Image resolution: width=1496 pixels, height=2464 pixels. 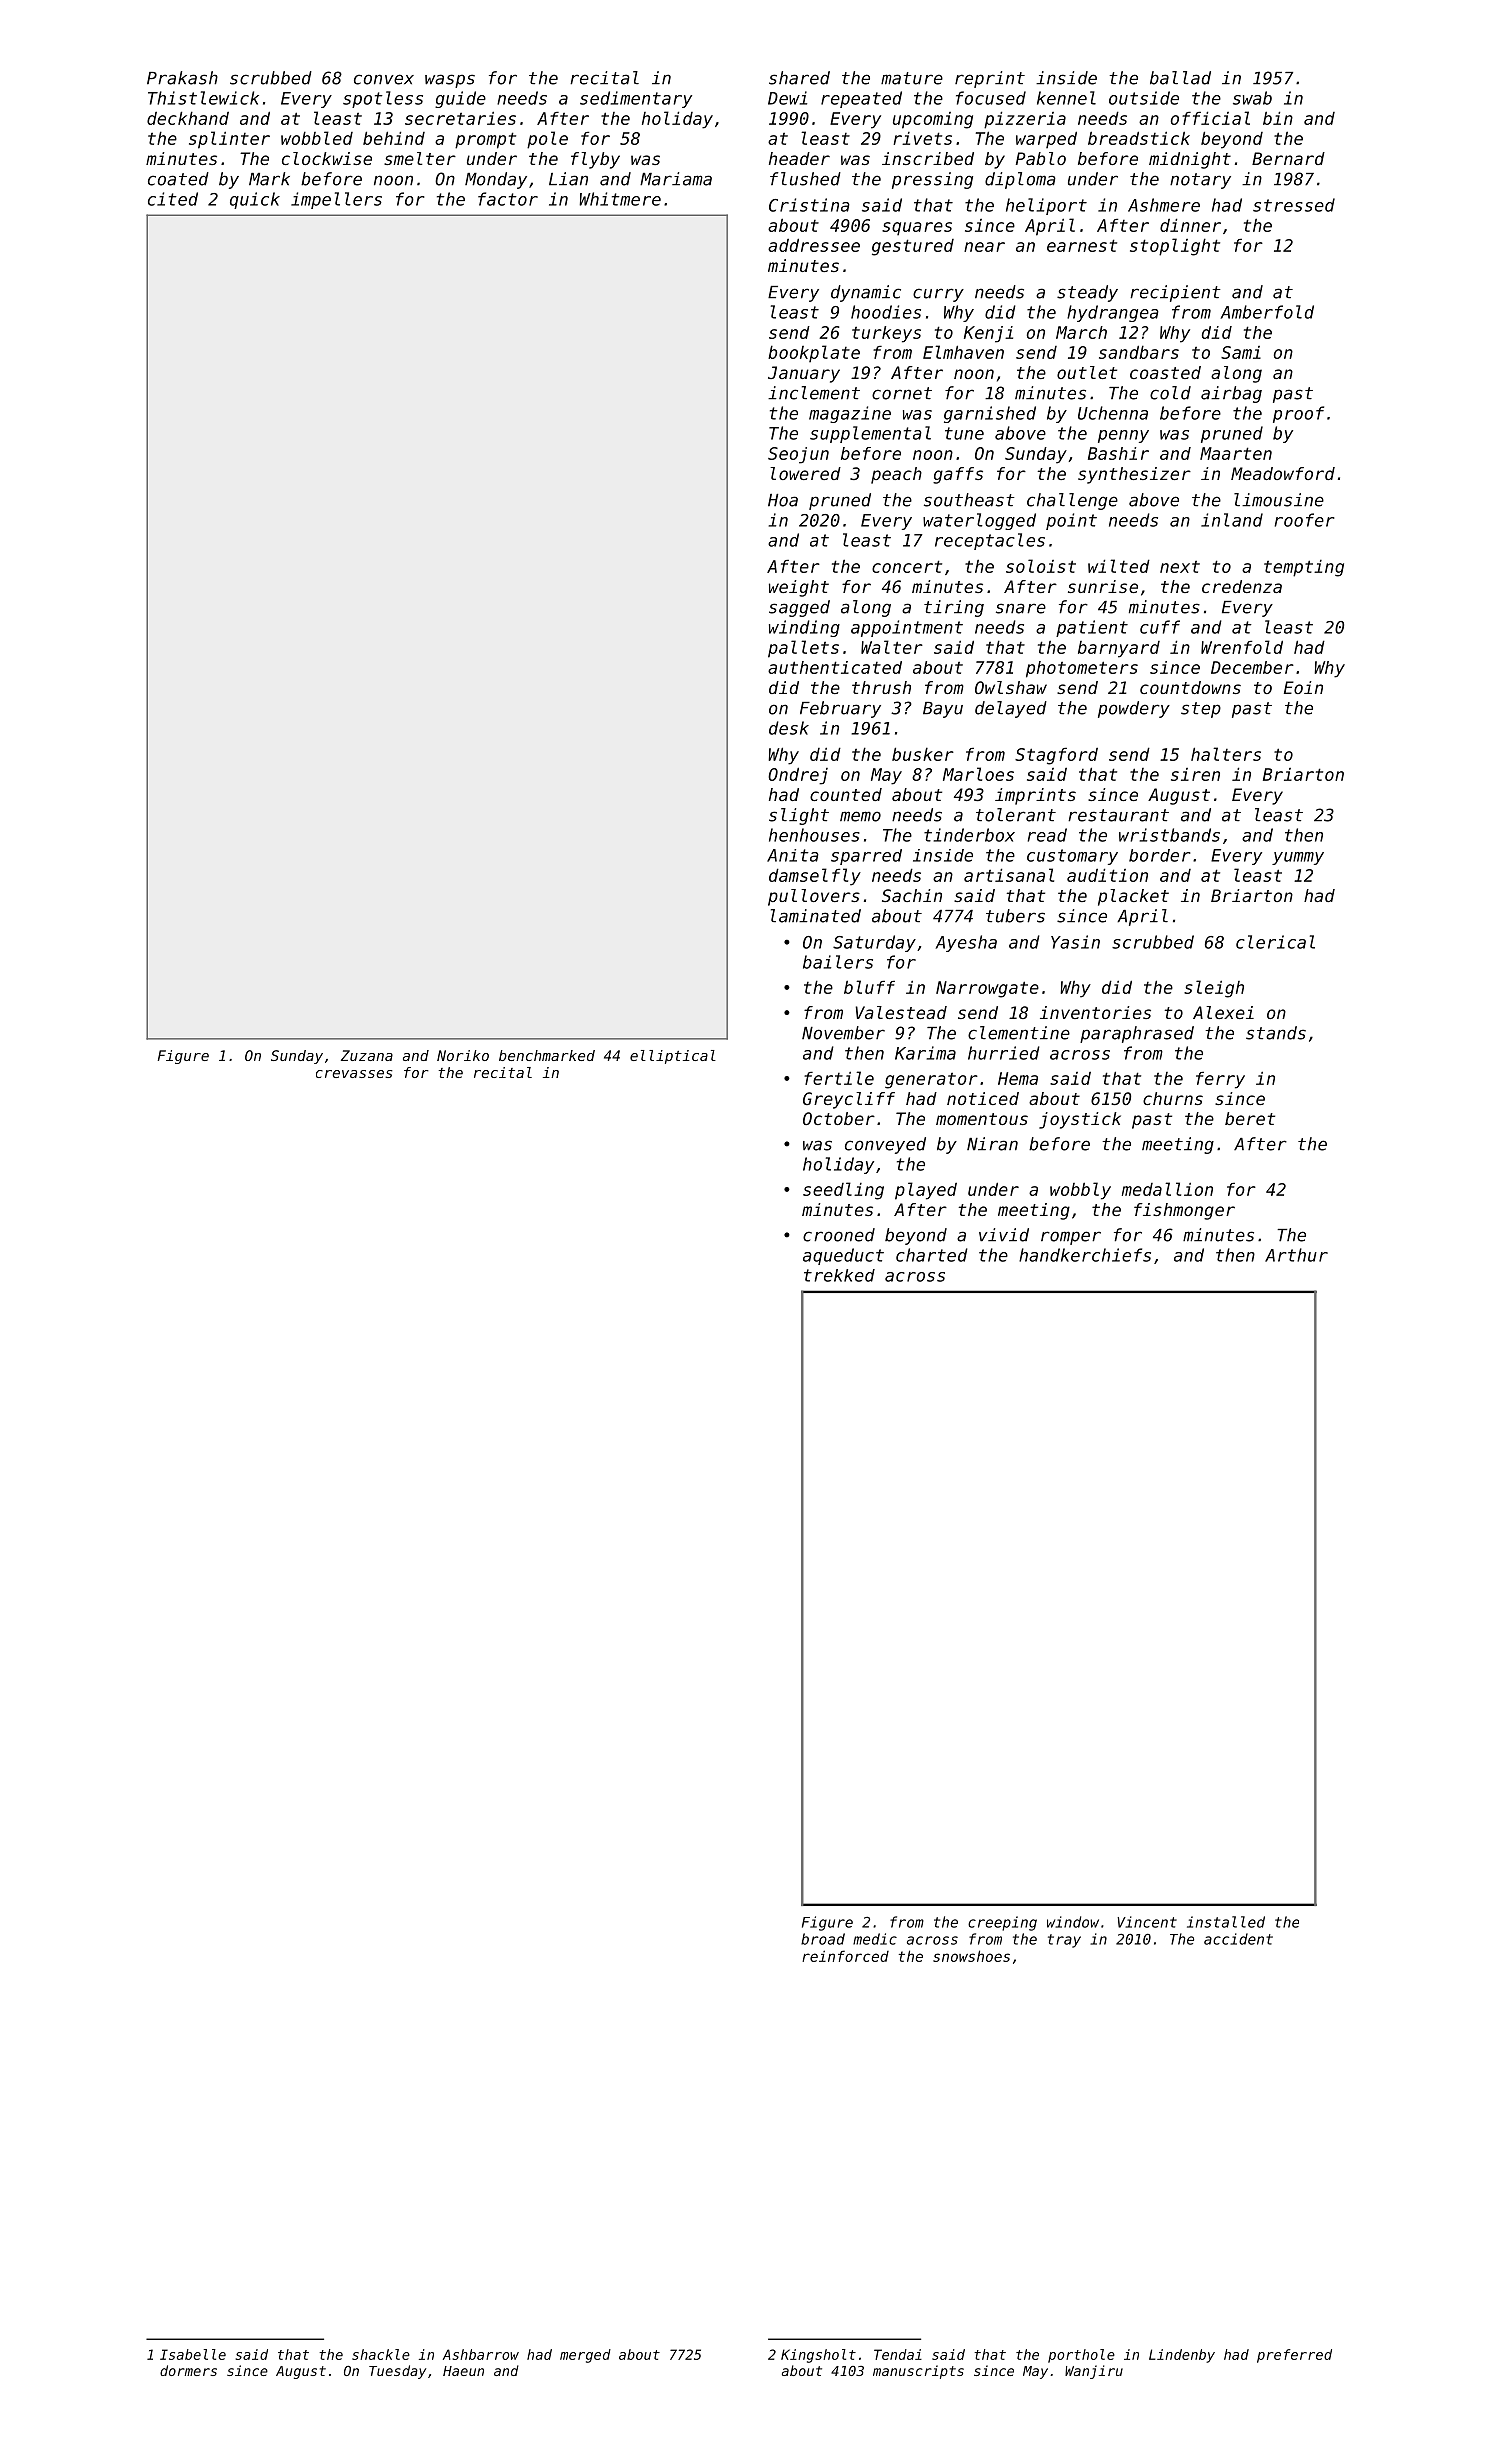 What do you see at coordinates (799, 816) in the screenshot?
I see `slight` at bounding box center [799, 816].
